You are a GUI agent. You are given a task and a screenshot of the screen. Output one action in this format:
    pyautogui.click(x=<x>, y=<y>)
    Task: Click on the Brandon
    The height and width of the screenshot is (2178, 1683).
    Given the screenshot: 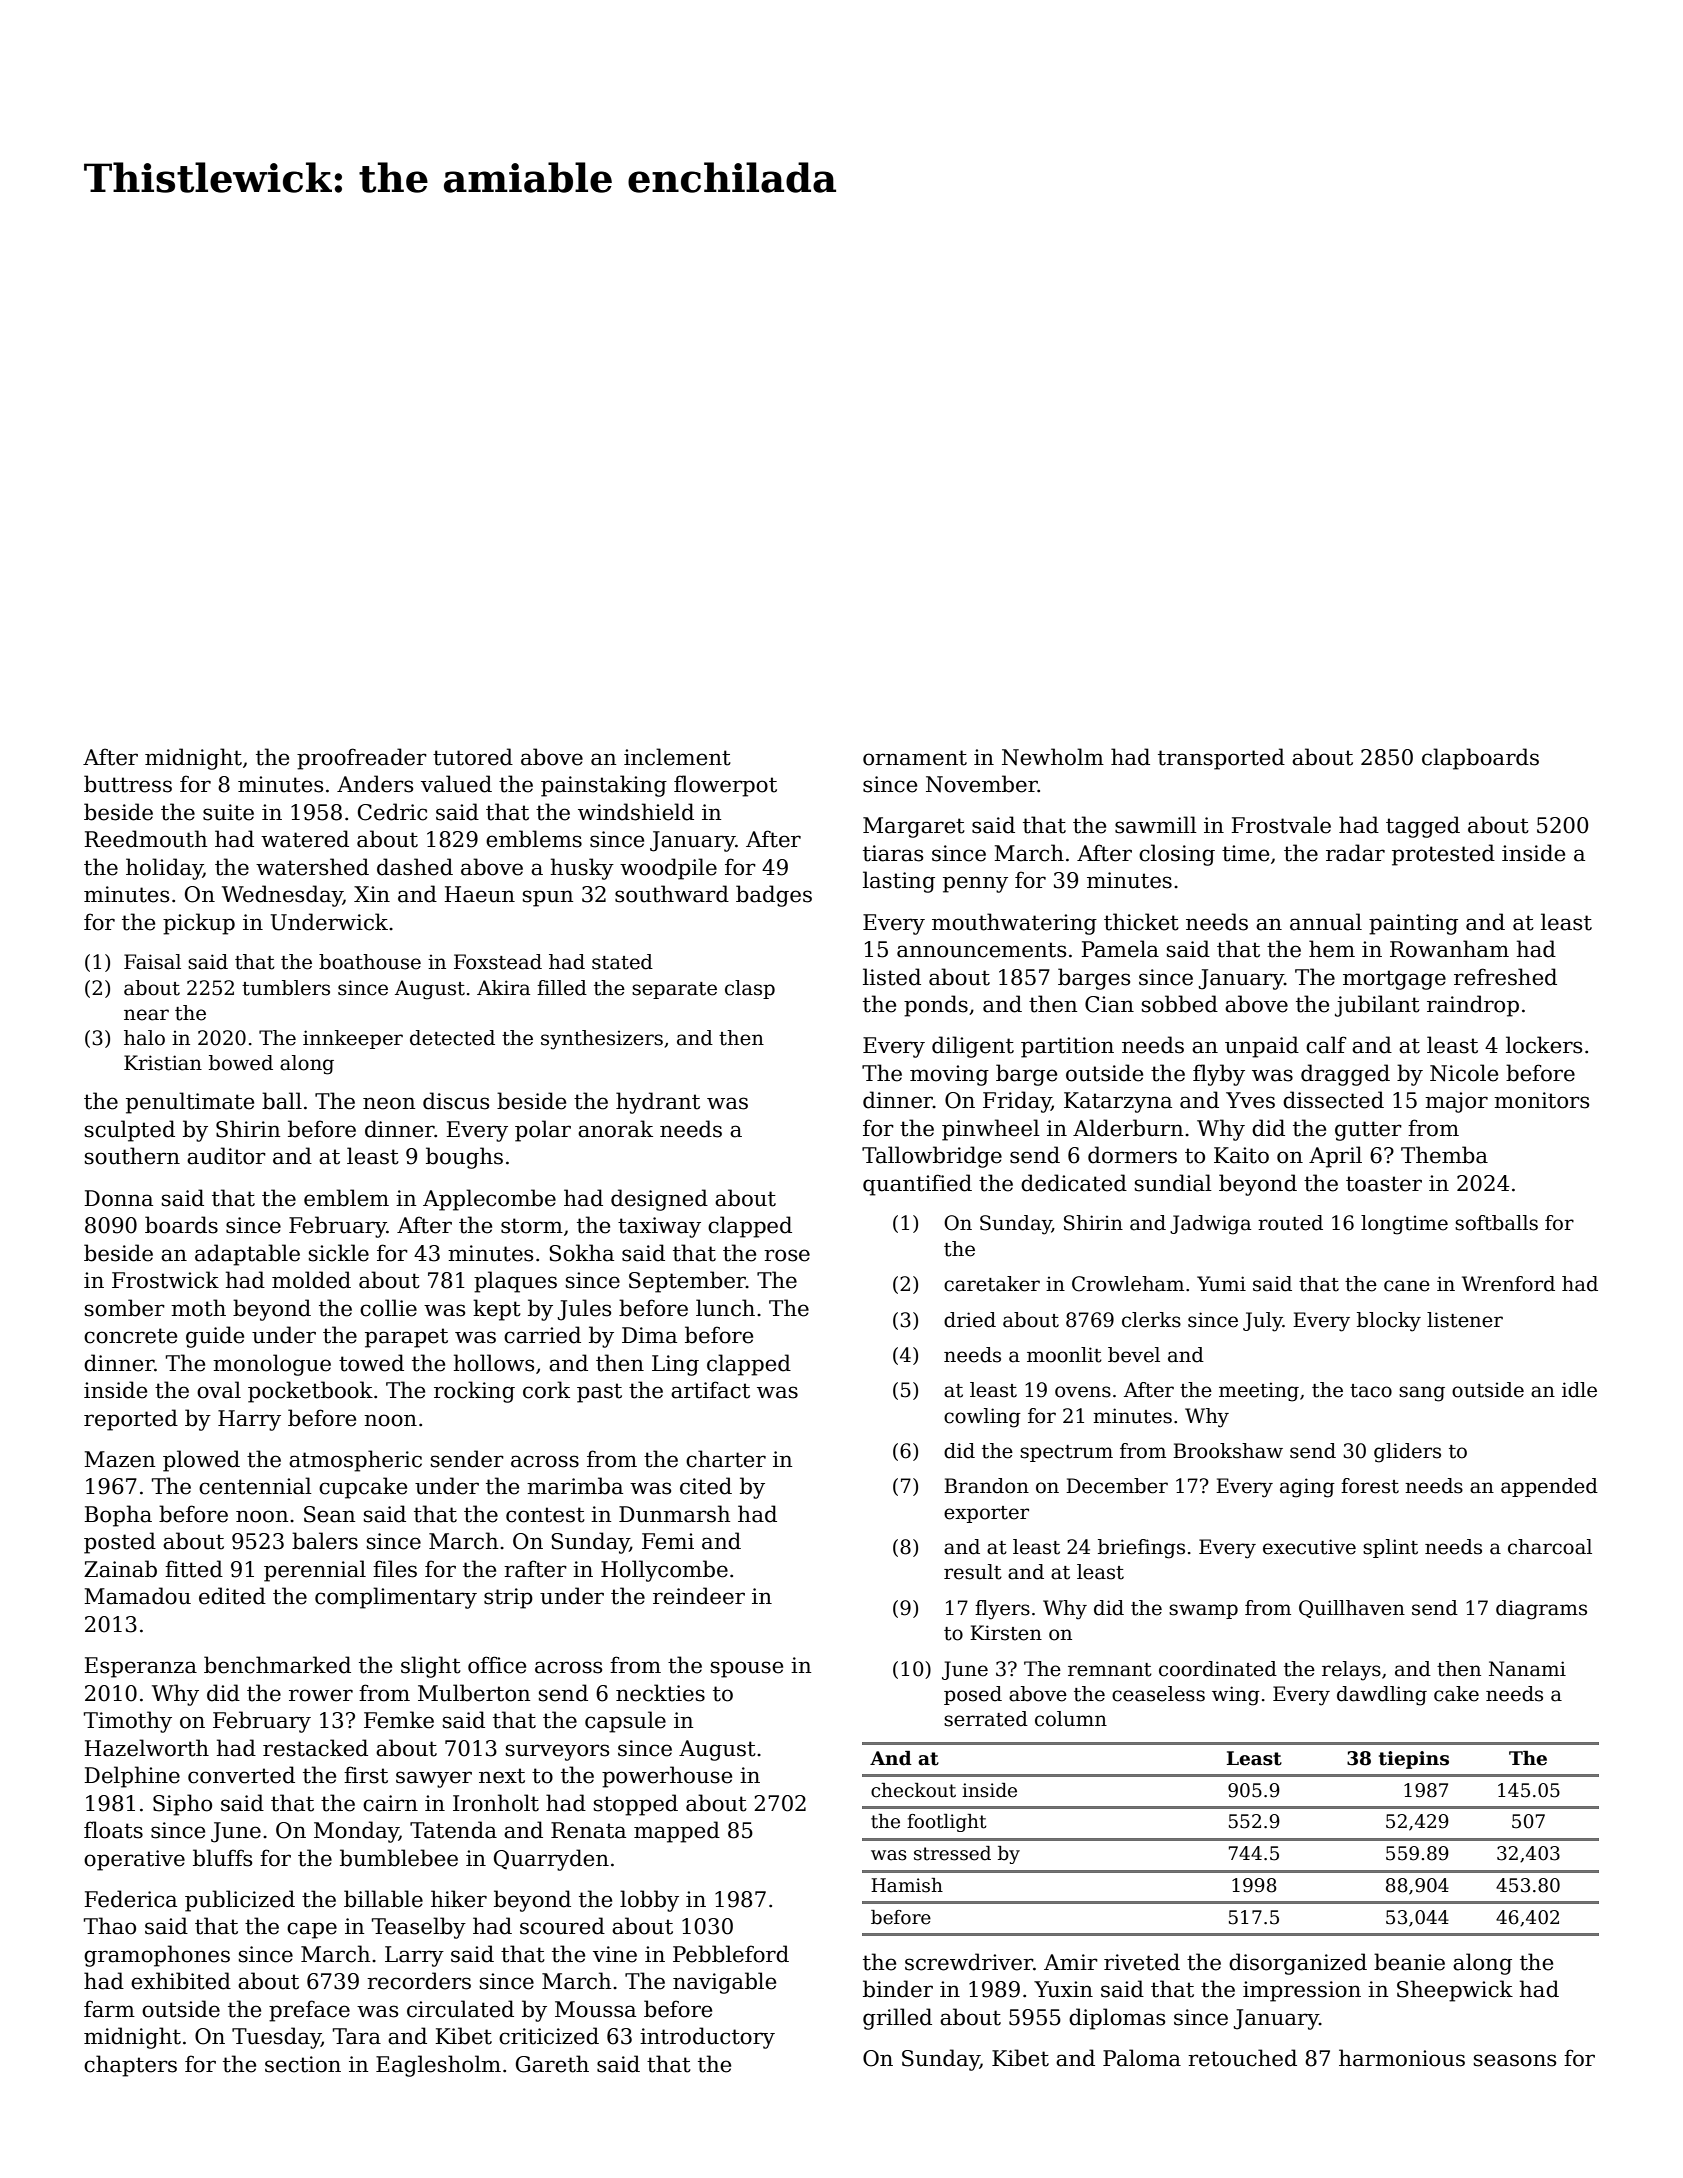 What is the action you would take?
    pyautogui.click(x=986, y=1486)
